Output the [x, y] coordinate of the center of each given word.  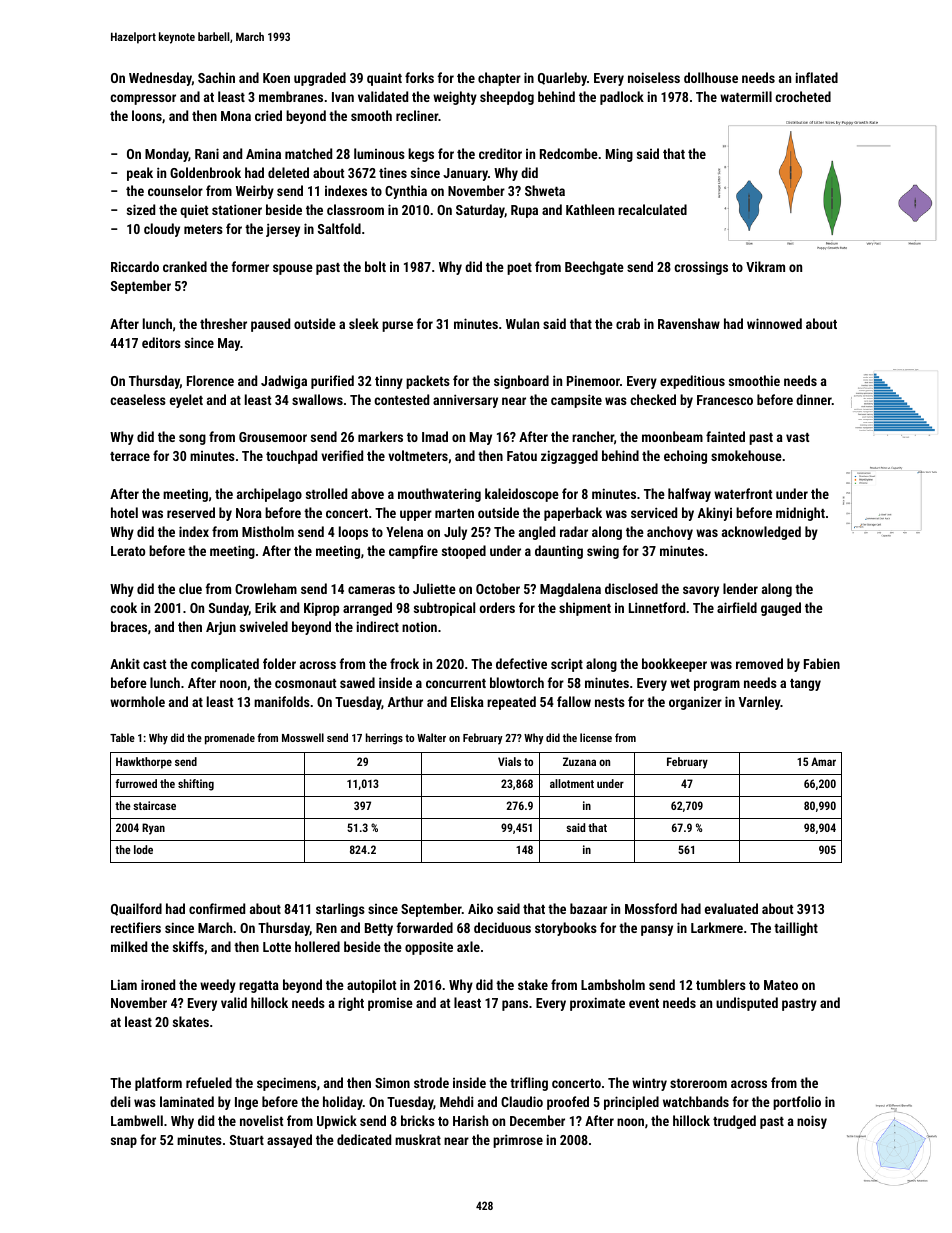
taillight [796, 929]
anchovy [670, 533]
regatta [259, 987]
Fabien [822, 663]
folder [279, 663]
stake [533, 984]
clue [190, 588]
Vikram [765, 266]
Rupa [524, 211]
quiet [194, 211]
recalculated [652, 209]
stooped [464, 552]
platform [158, 1084]
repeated [511, 703]
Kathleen [590, 209]
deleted [288, 172]
